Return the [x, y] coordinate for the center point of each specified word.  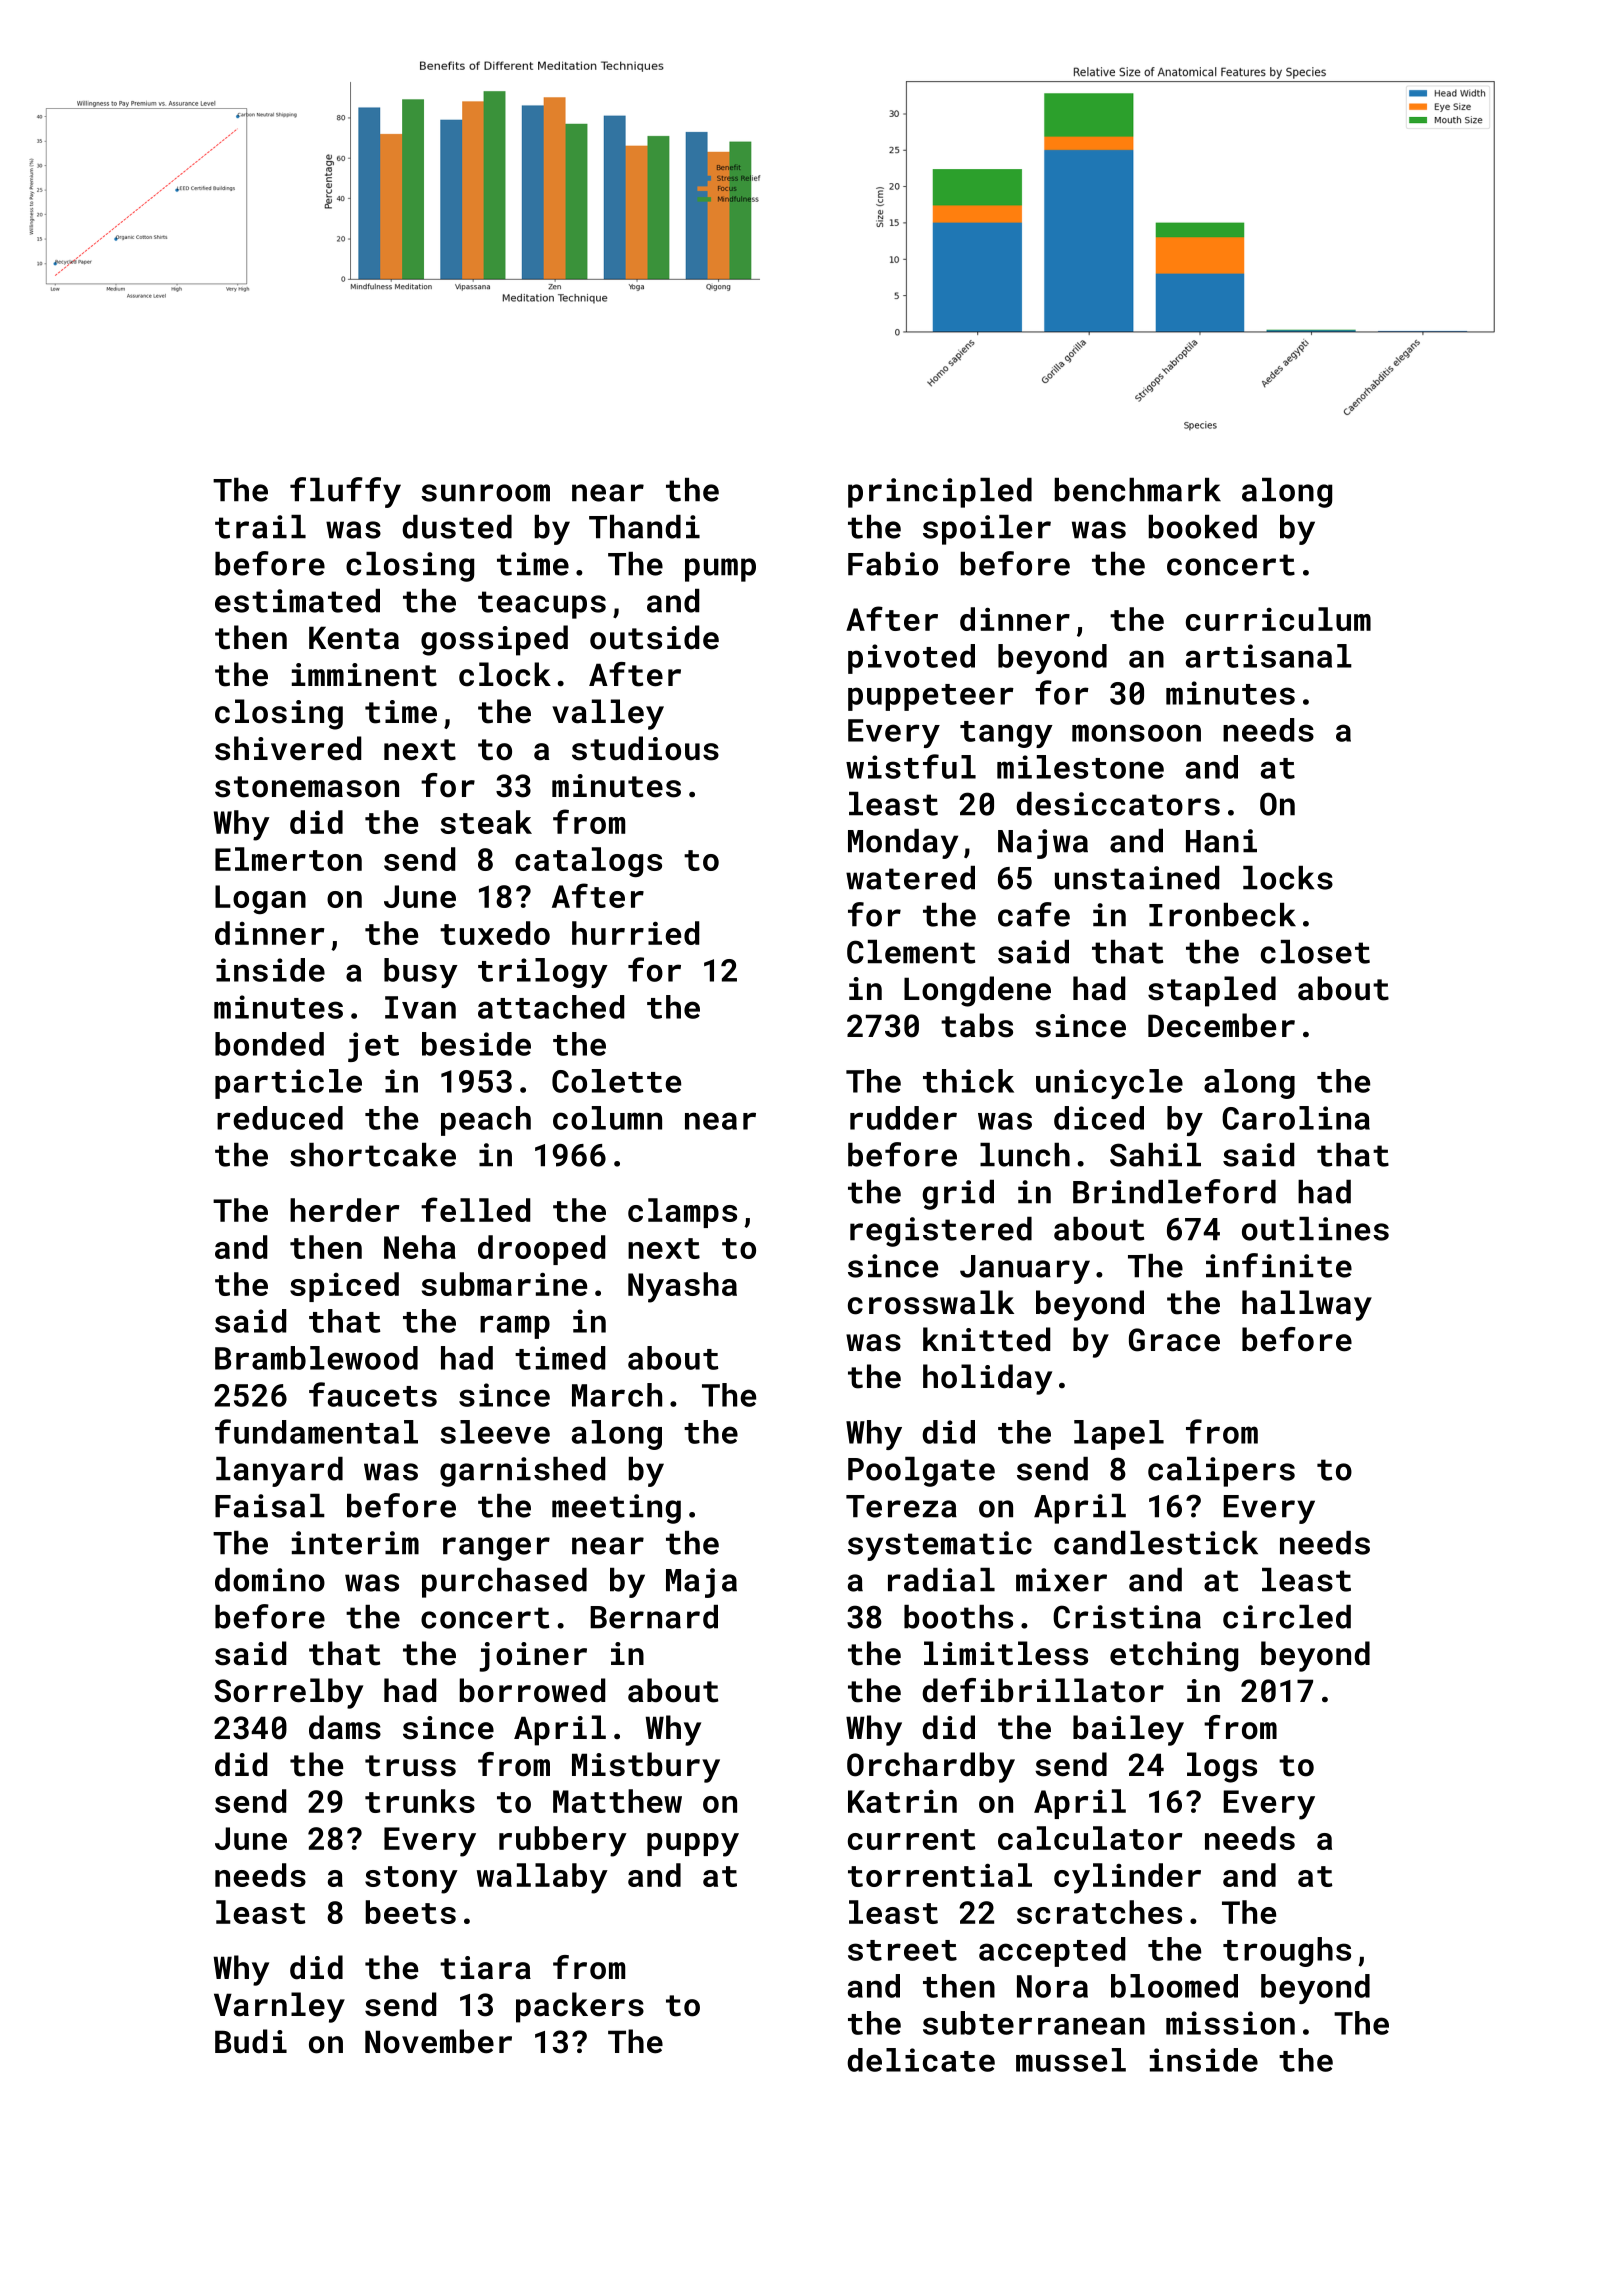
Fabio [893, 564]
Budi [251, 2041]
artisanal [1269, 656]
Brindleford [1174, 1191]
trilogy [543, 973]
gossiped [494, 640]
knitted [986, 1339]
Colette [616, 1081]
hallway [1307, 1305]
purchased [504, 1583]
